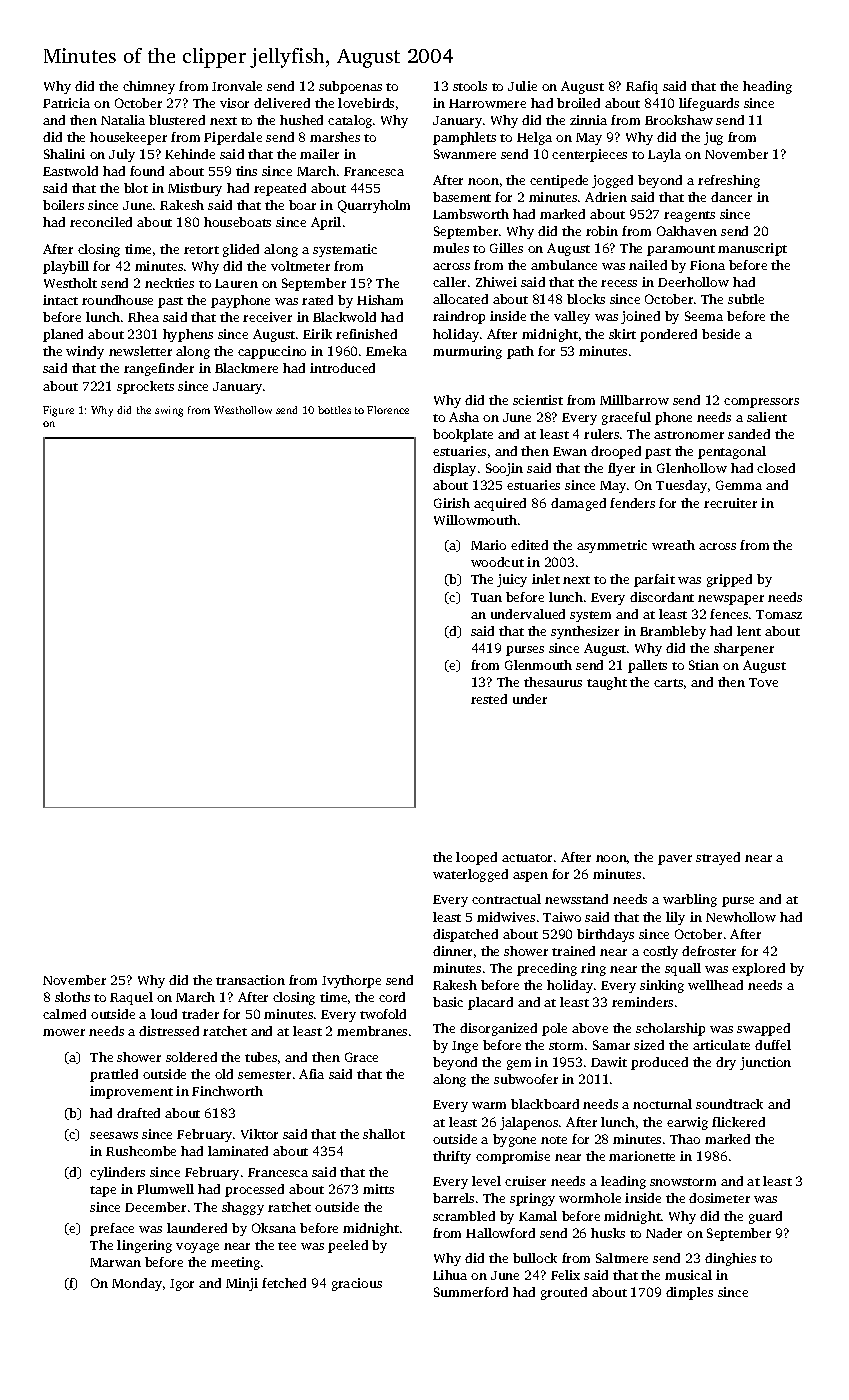 This screenshot has height=1400, width=849. Describe the element at coordinates (525, 1181) in the screenshot. I see `cruiser` at that location.
